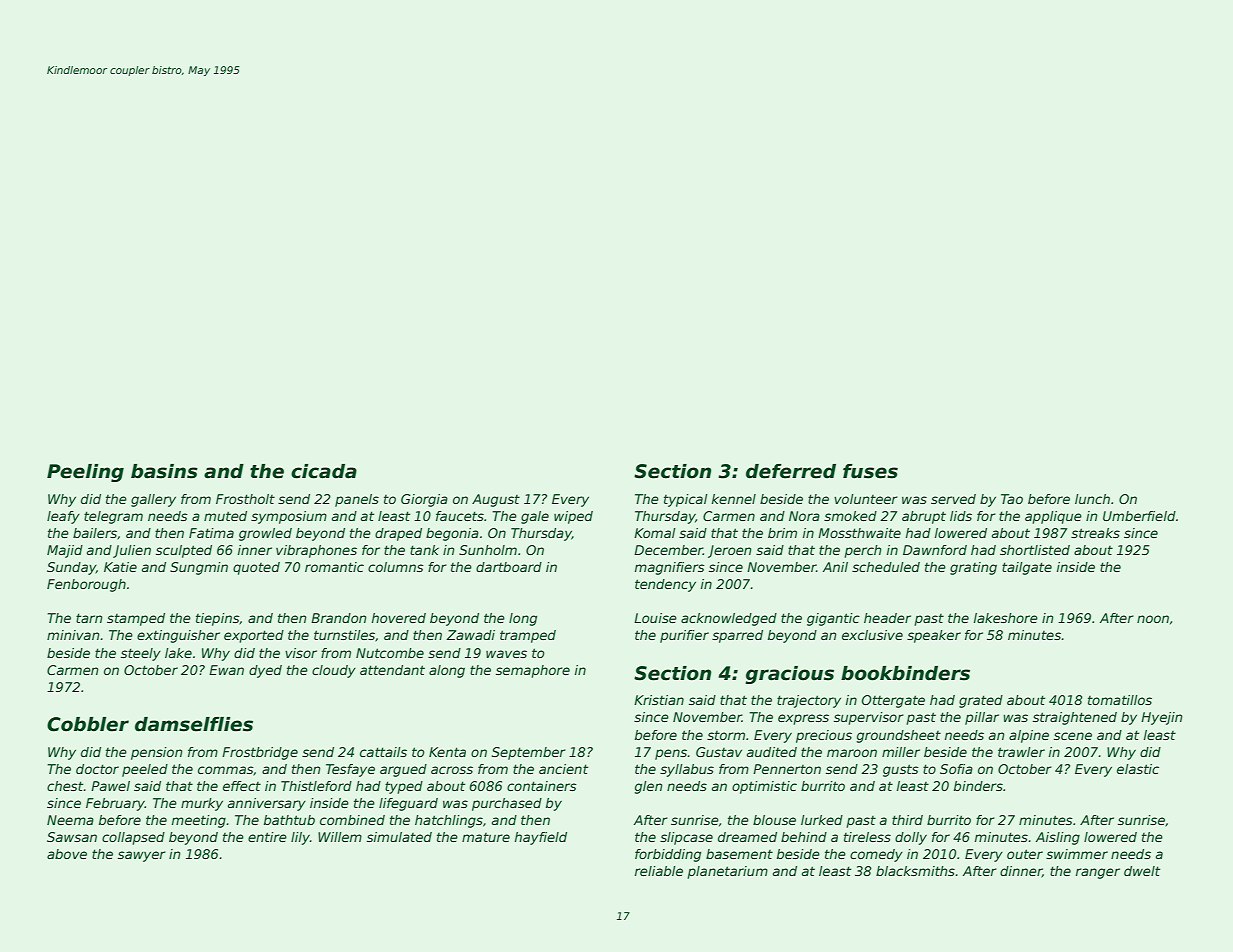 The width and height of the document is (1233, 952). I want to click on hayfield, so click(541, 838).
